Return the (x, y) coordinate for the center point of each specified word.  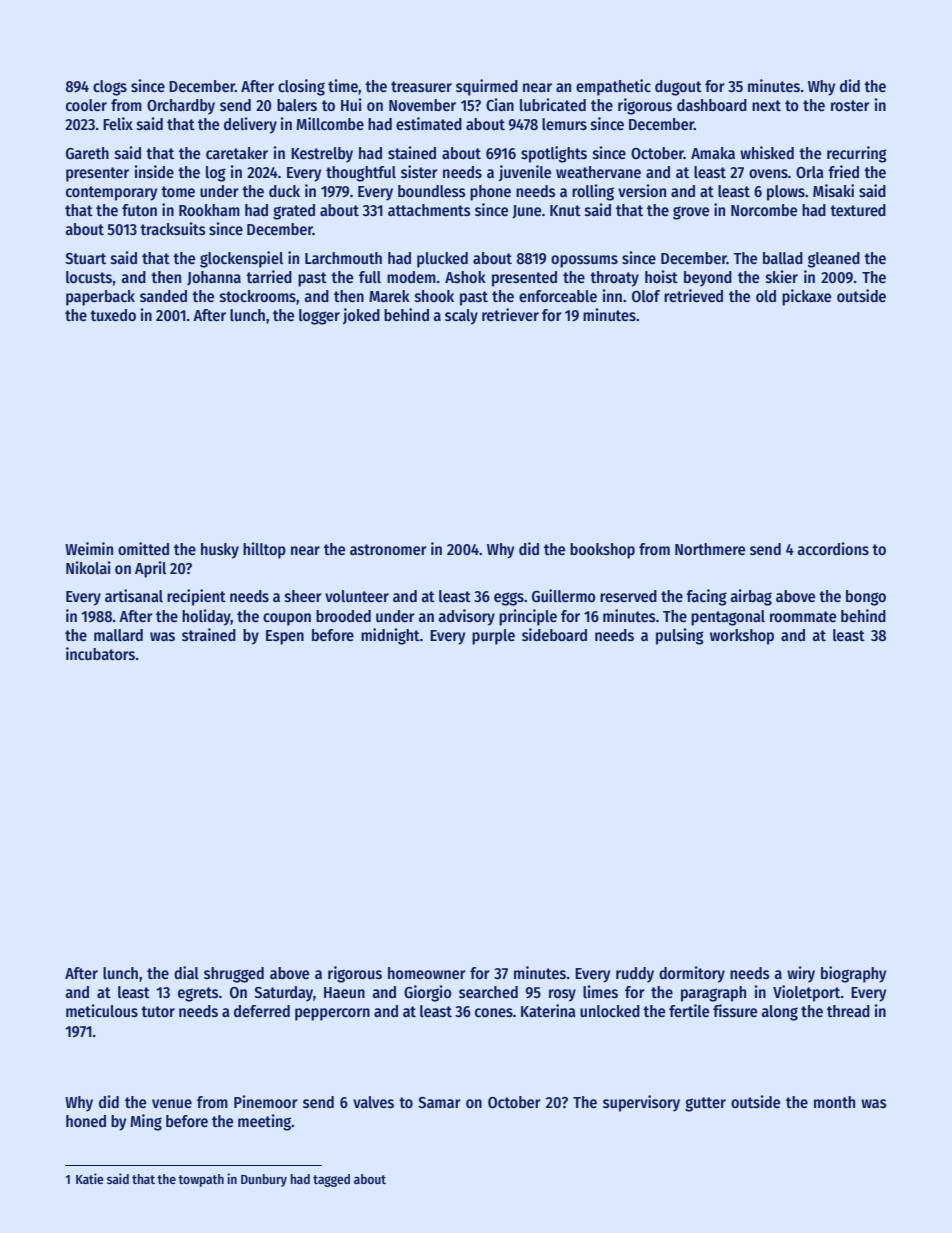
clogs (110, 88)
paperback (100, 298)
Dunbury (264, 1180)
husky (220, 551)
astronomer (388, 550)
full (370, 277)
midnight (390, 636)
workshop (742, 637)
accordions (833, 549)
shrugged (234, 975)
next (766, 105)
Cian (500, 104)
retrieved (693, 296)
